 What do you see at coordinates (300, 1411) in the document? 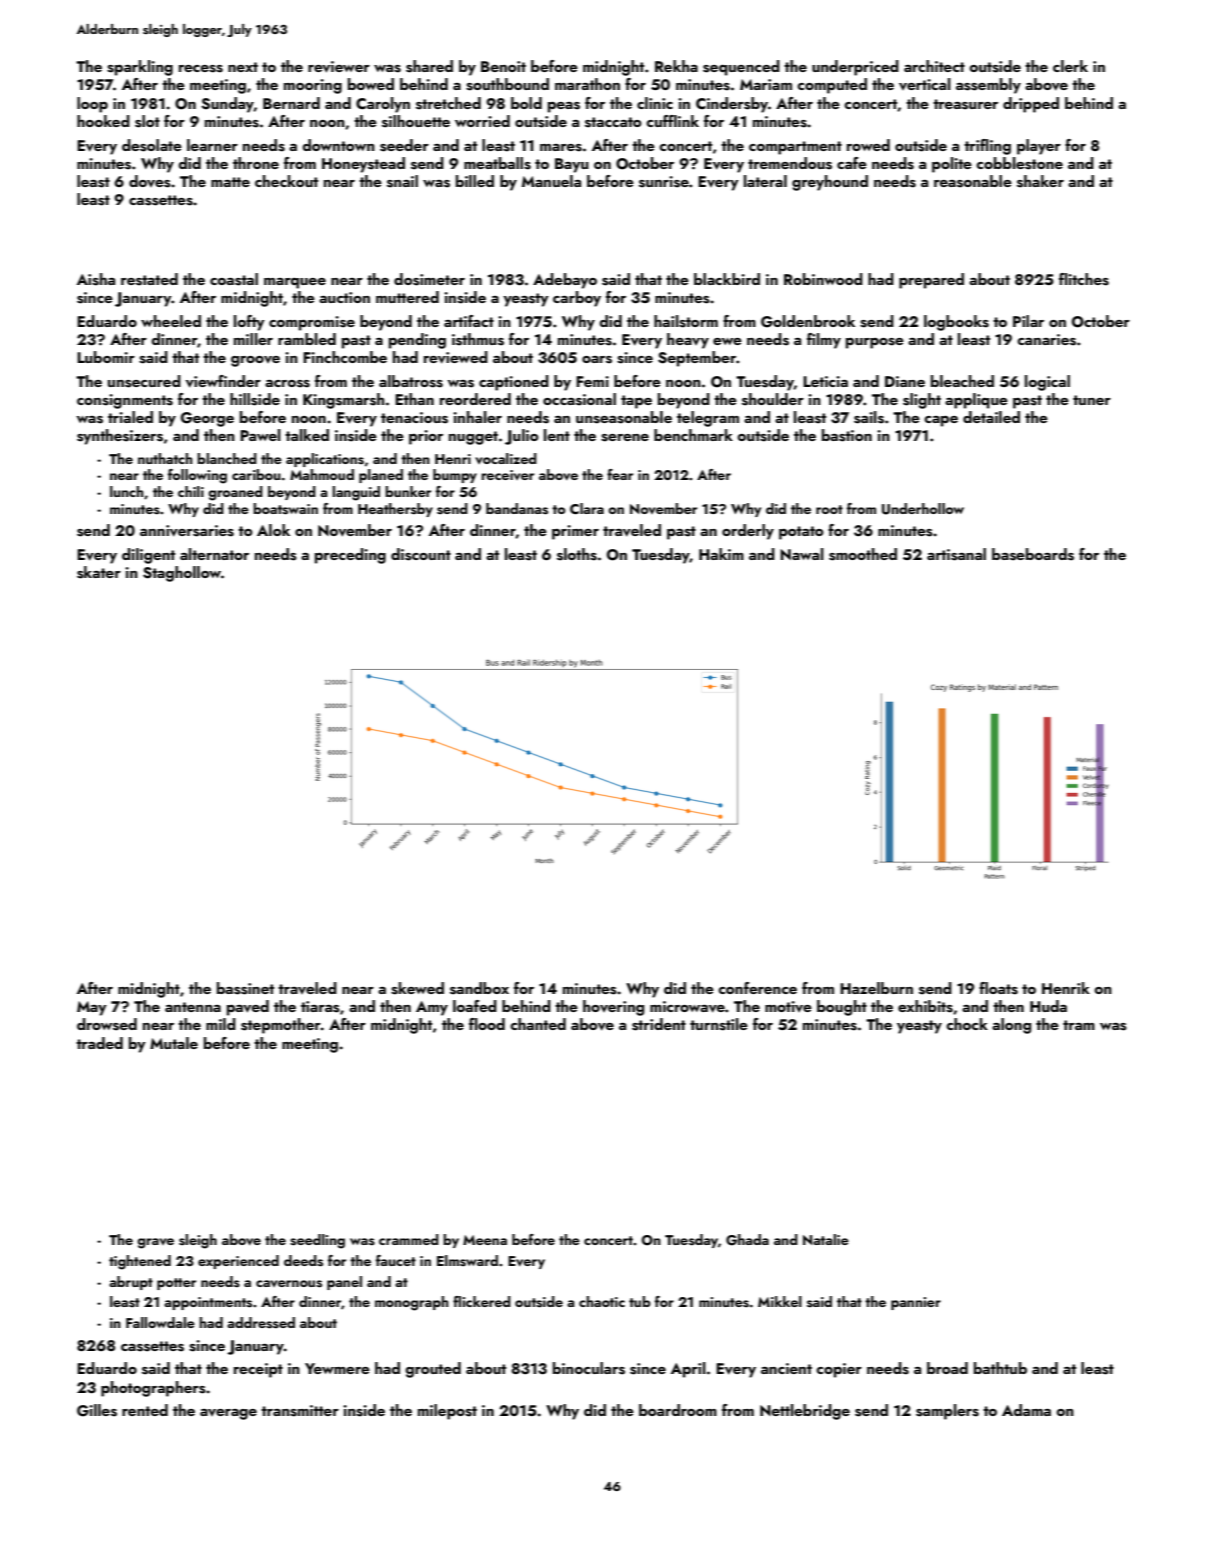
I see `transmitter` at bounding box center [300, 1411].
